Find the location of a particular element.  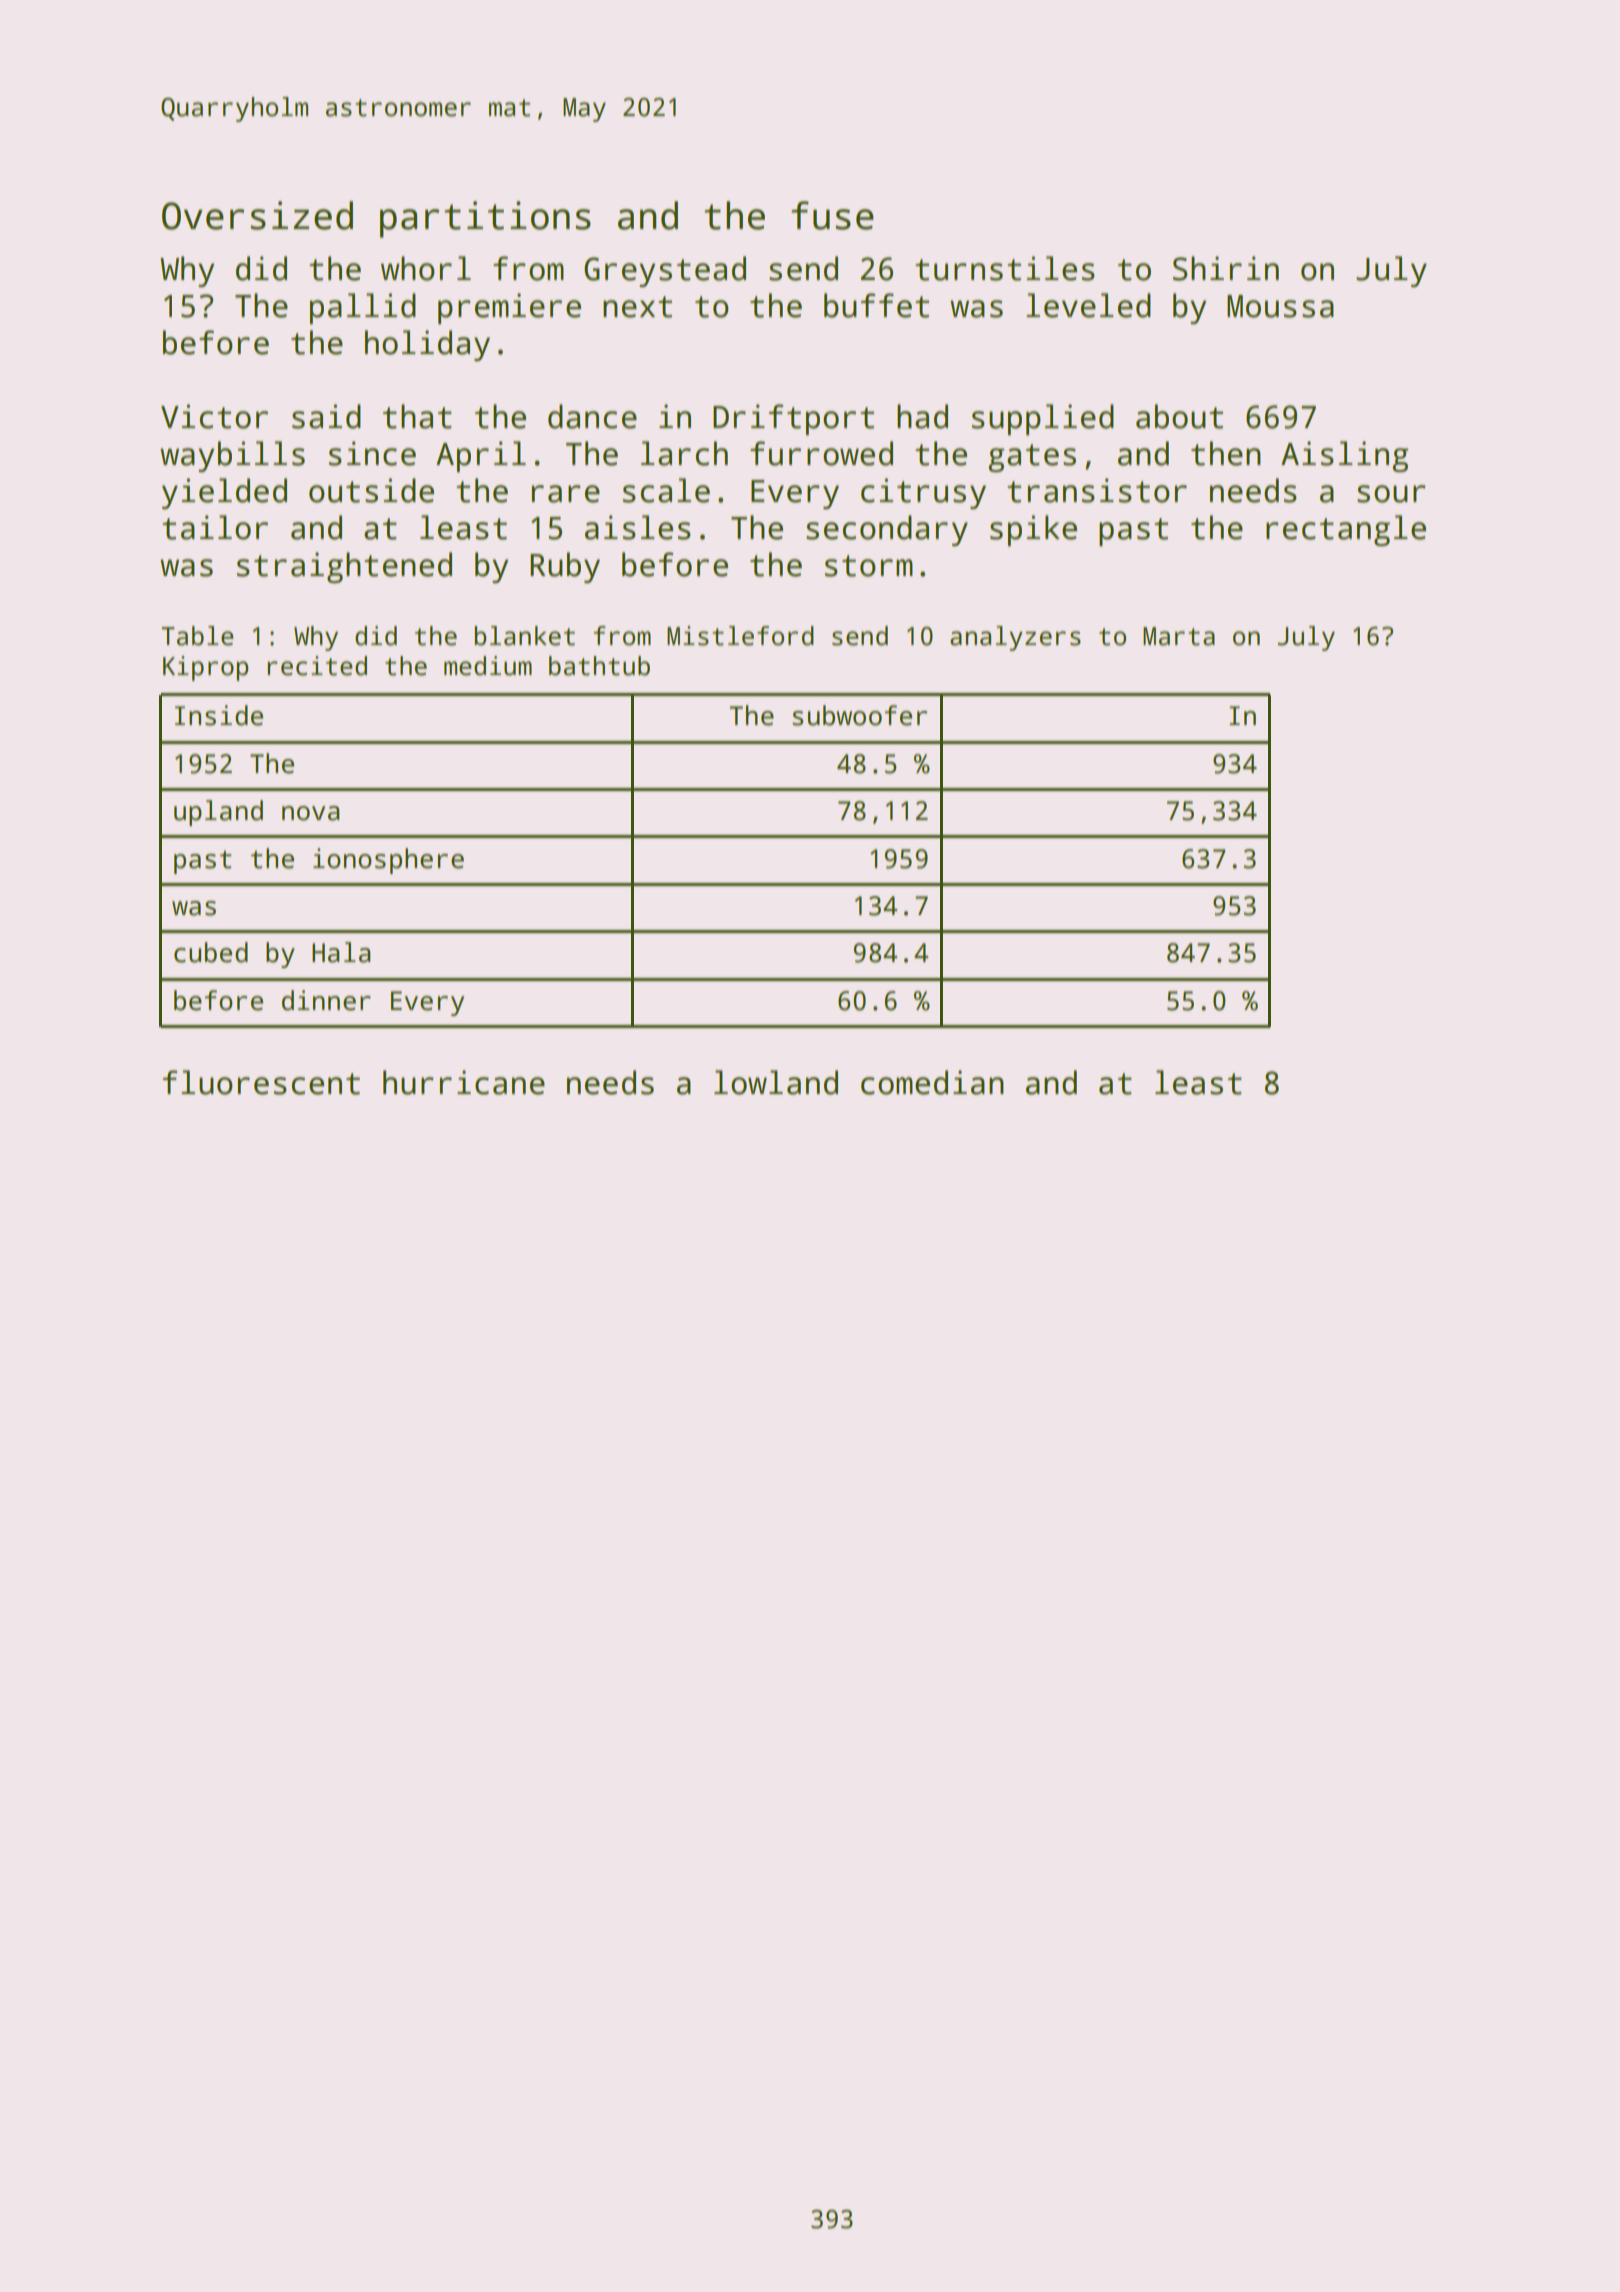

turnstiles is located at coordinates (1005, 268).
